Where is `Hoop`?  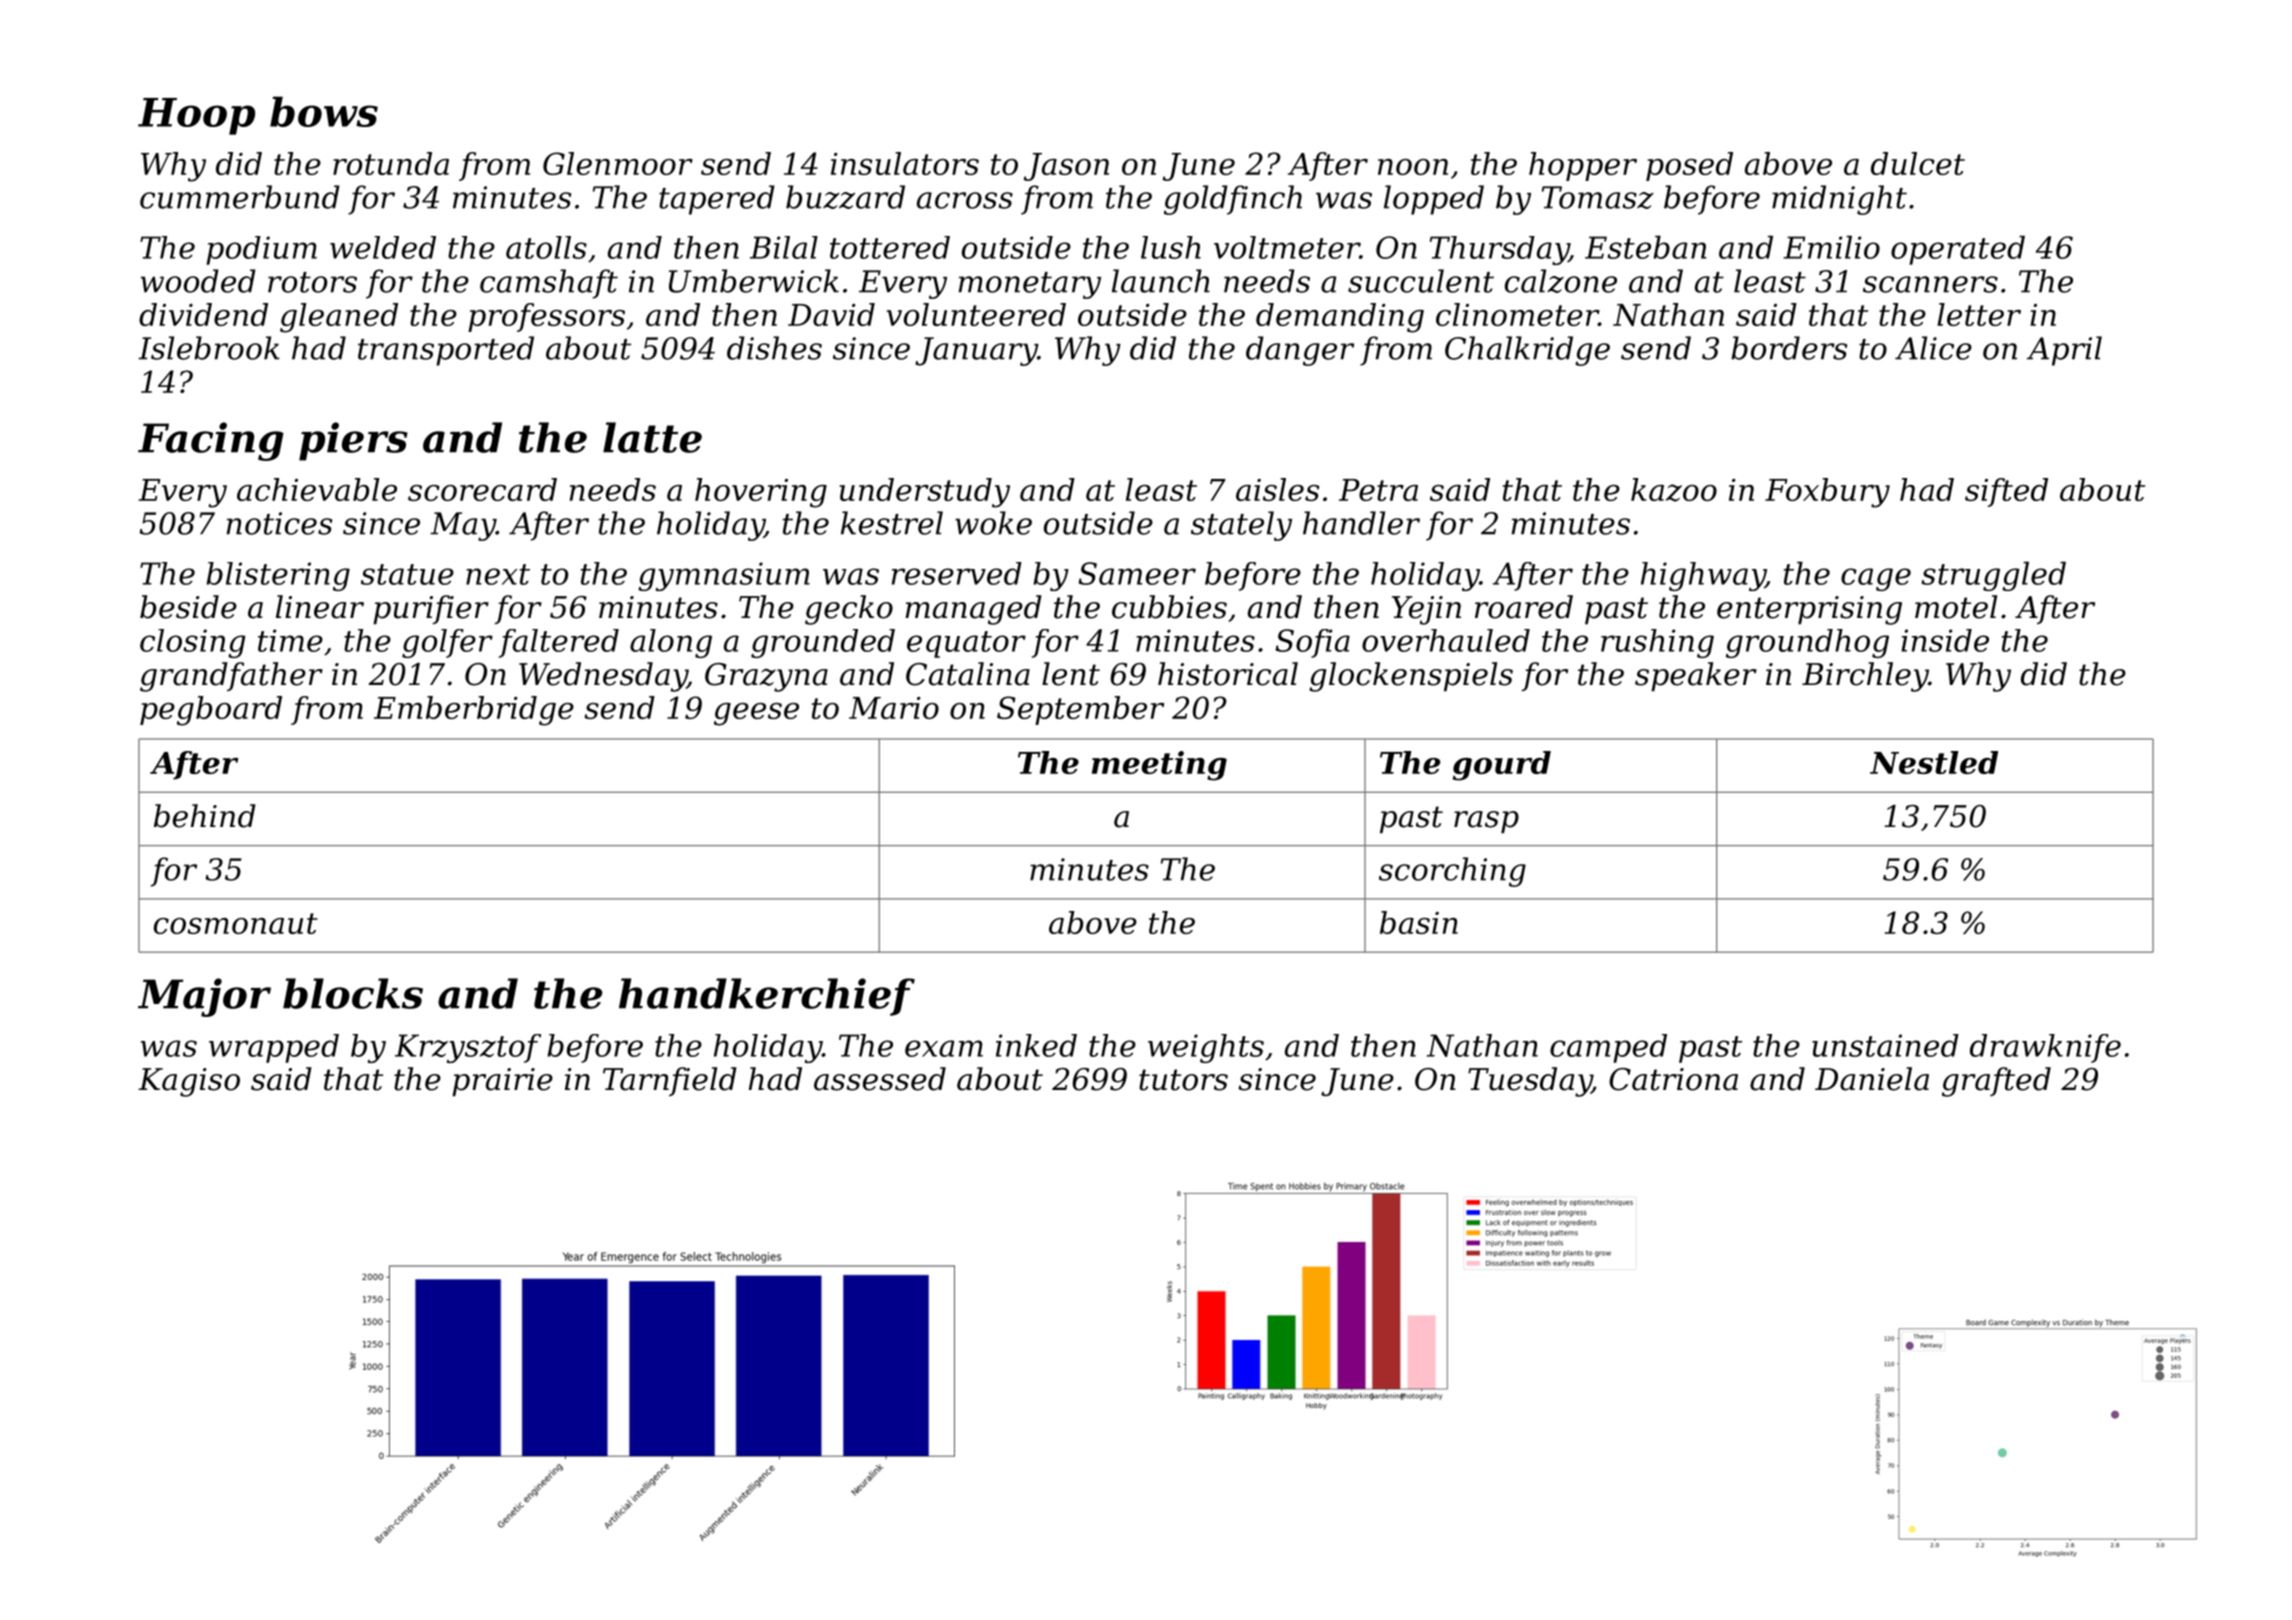 Hoop is located at coordinates (196, 116).
